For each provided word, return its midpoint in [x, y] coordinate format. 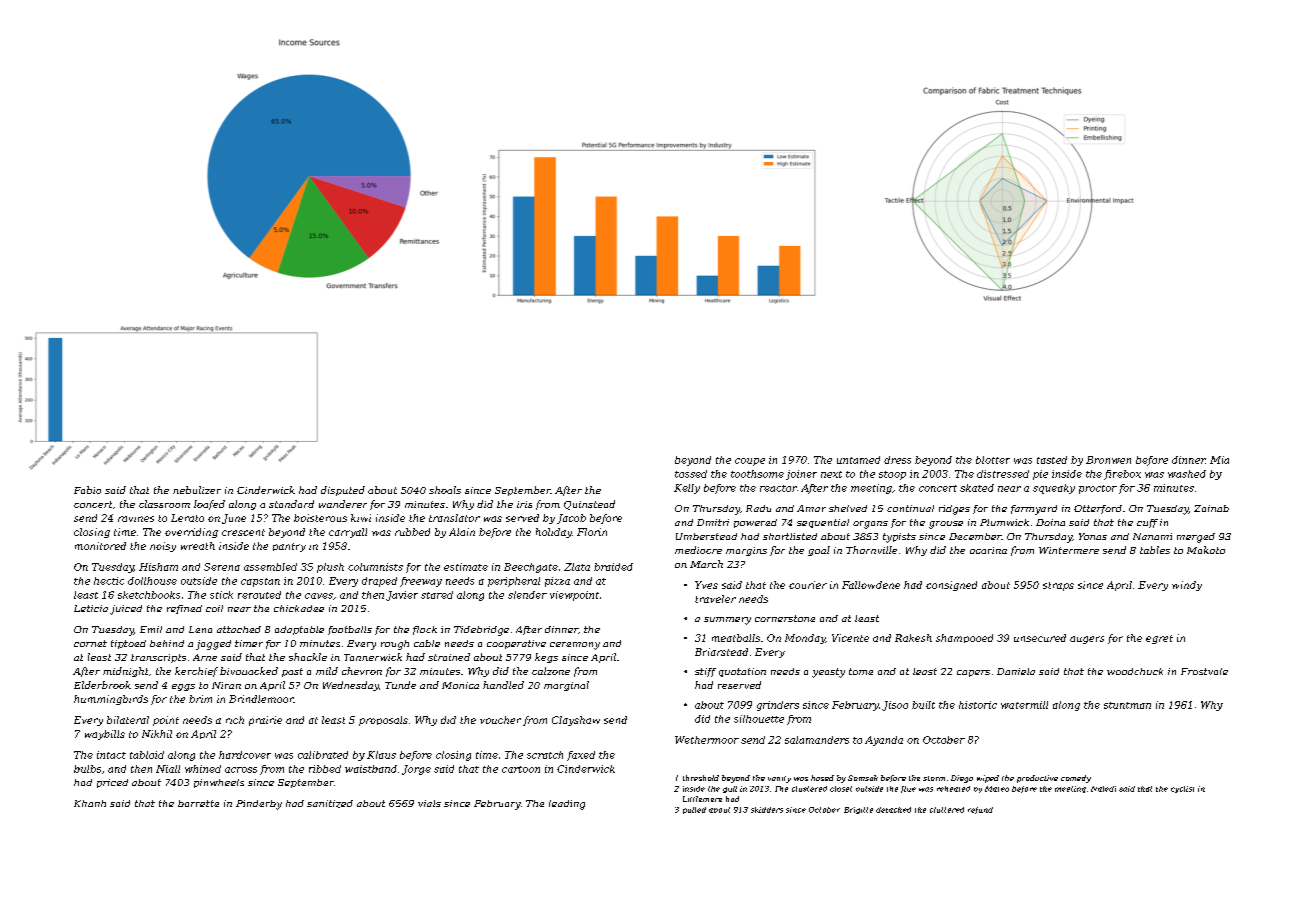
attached [239, 629]
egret [1159, 639]
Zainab [1211, 508]
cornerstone [785, 618]
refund [980, 810]
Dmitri [713, 522]
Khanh [90, 803]
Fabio [87, 490]
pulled [694, 810]
